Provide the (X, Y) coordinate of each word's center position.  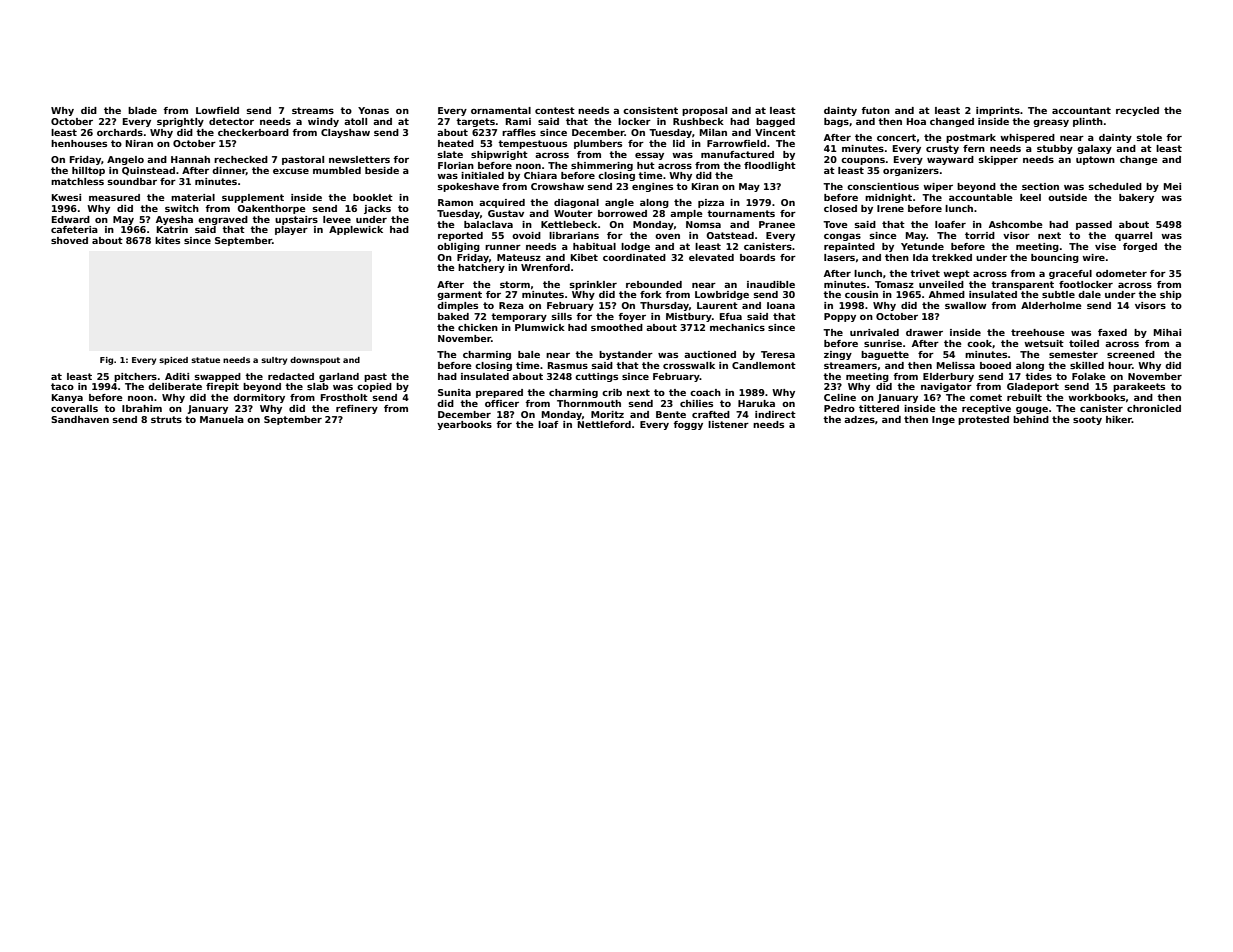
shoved (69, 240)
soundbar (132, 181)
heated (456, 143)
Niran (139, 143)
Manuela (222, 419)
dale (1089, 294)
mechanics (737, 327)
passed (1094, 225)
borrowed (622, 213)
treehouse (1037, 332)
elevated (711, 257)
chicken (478, 327)
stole (1149, 137)
